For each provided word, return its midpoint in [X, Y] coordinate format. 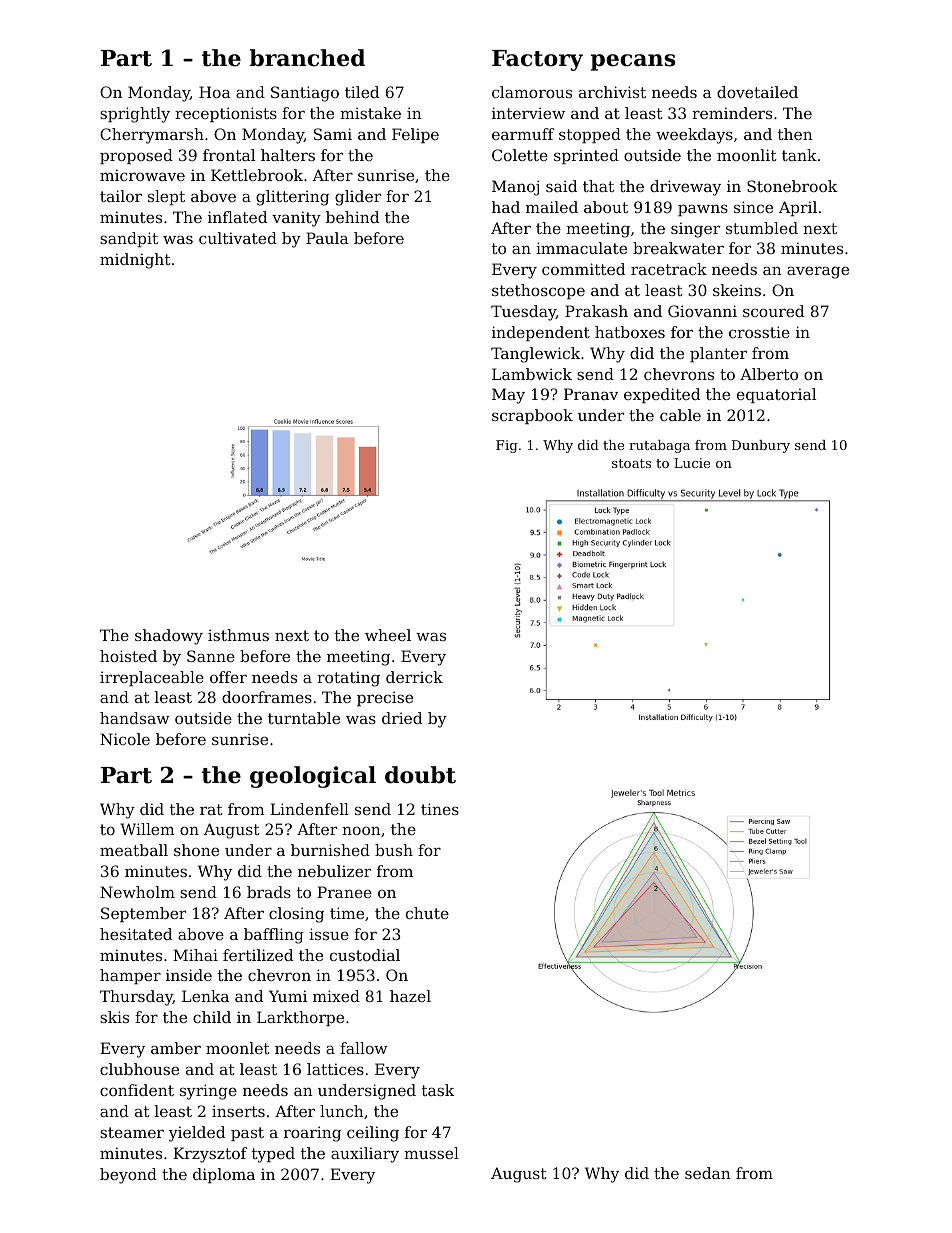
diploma [224, 1175]
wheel [388, 635]
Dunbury [761, 446]
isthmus [238, 635]
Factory [537, 60]
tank [799, 155]
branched [307, 58]
